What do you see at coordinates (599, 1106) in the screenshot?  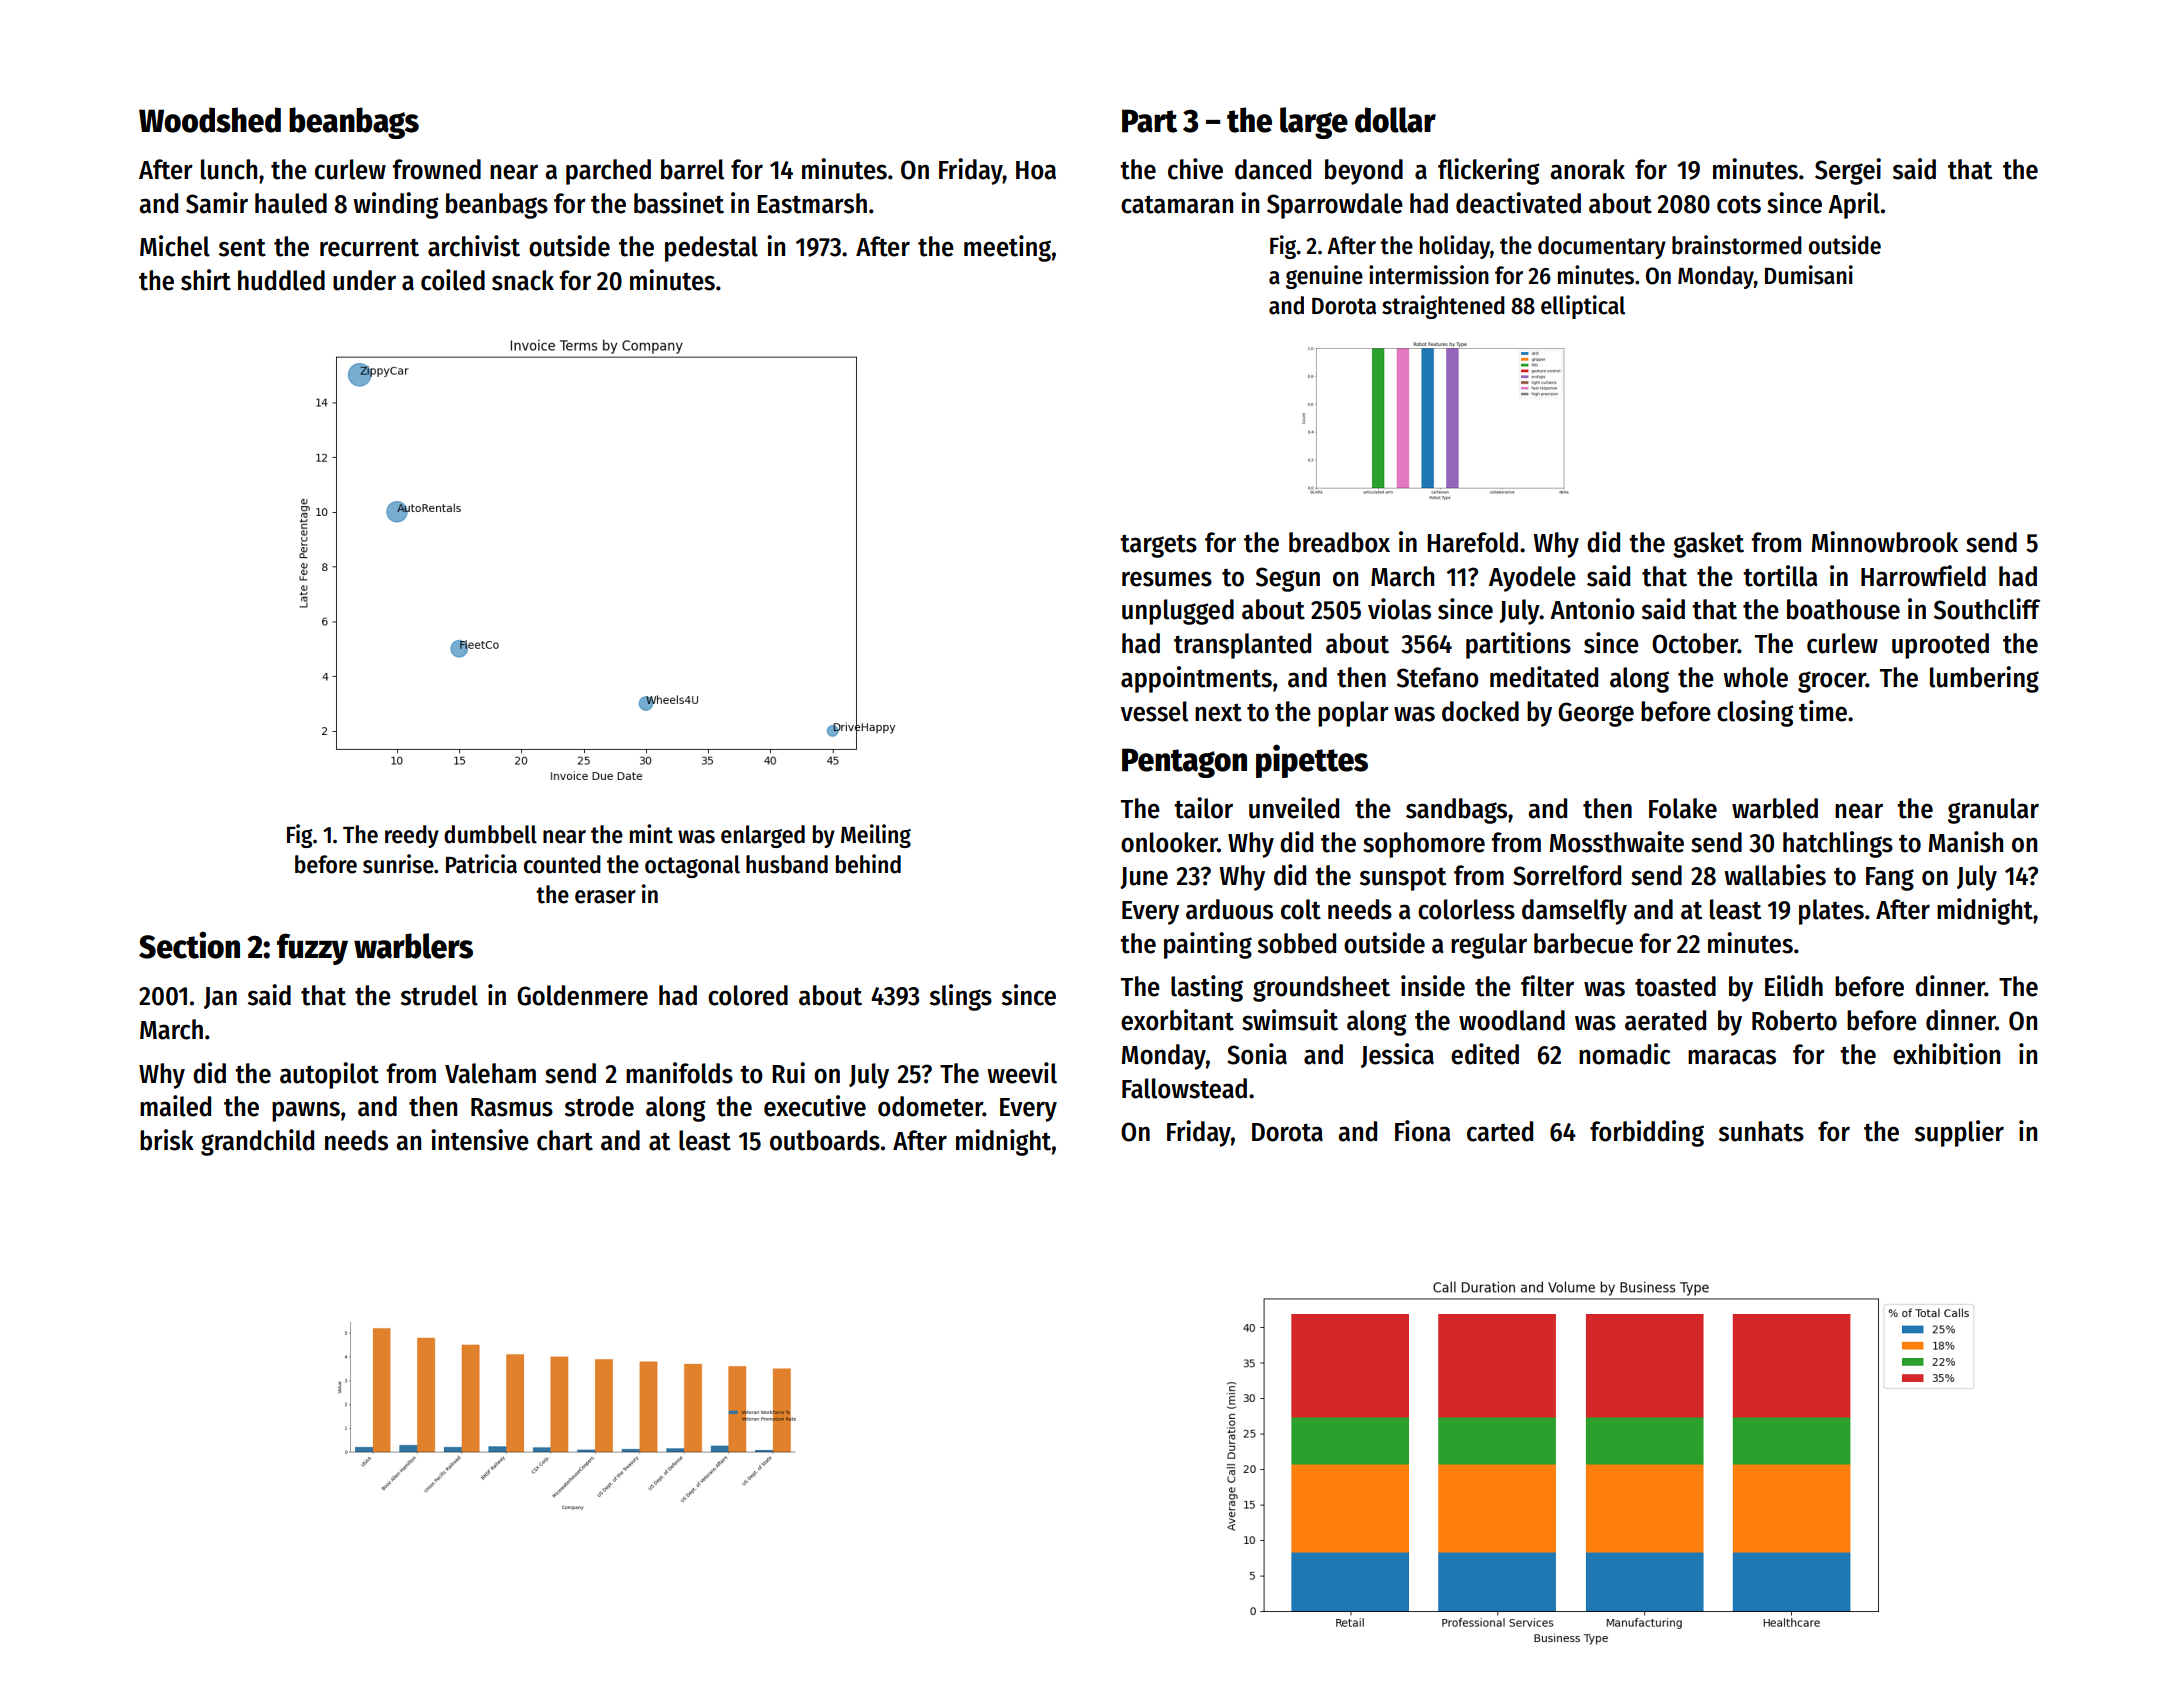 I see `strode` at bounding box center [599, 1106].
